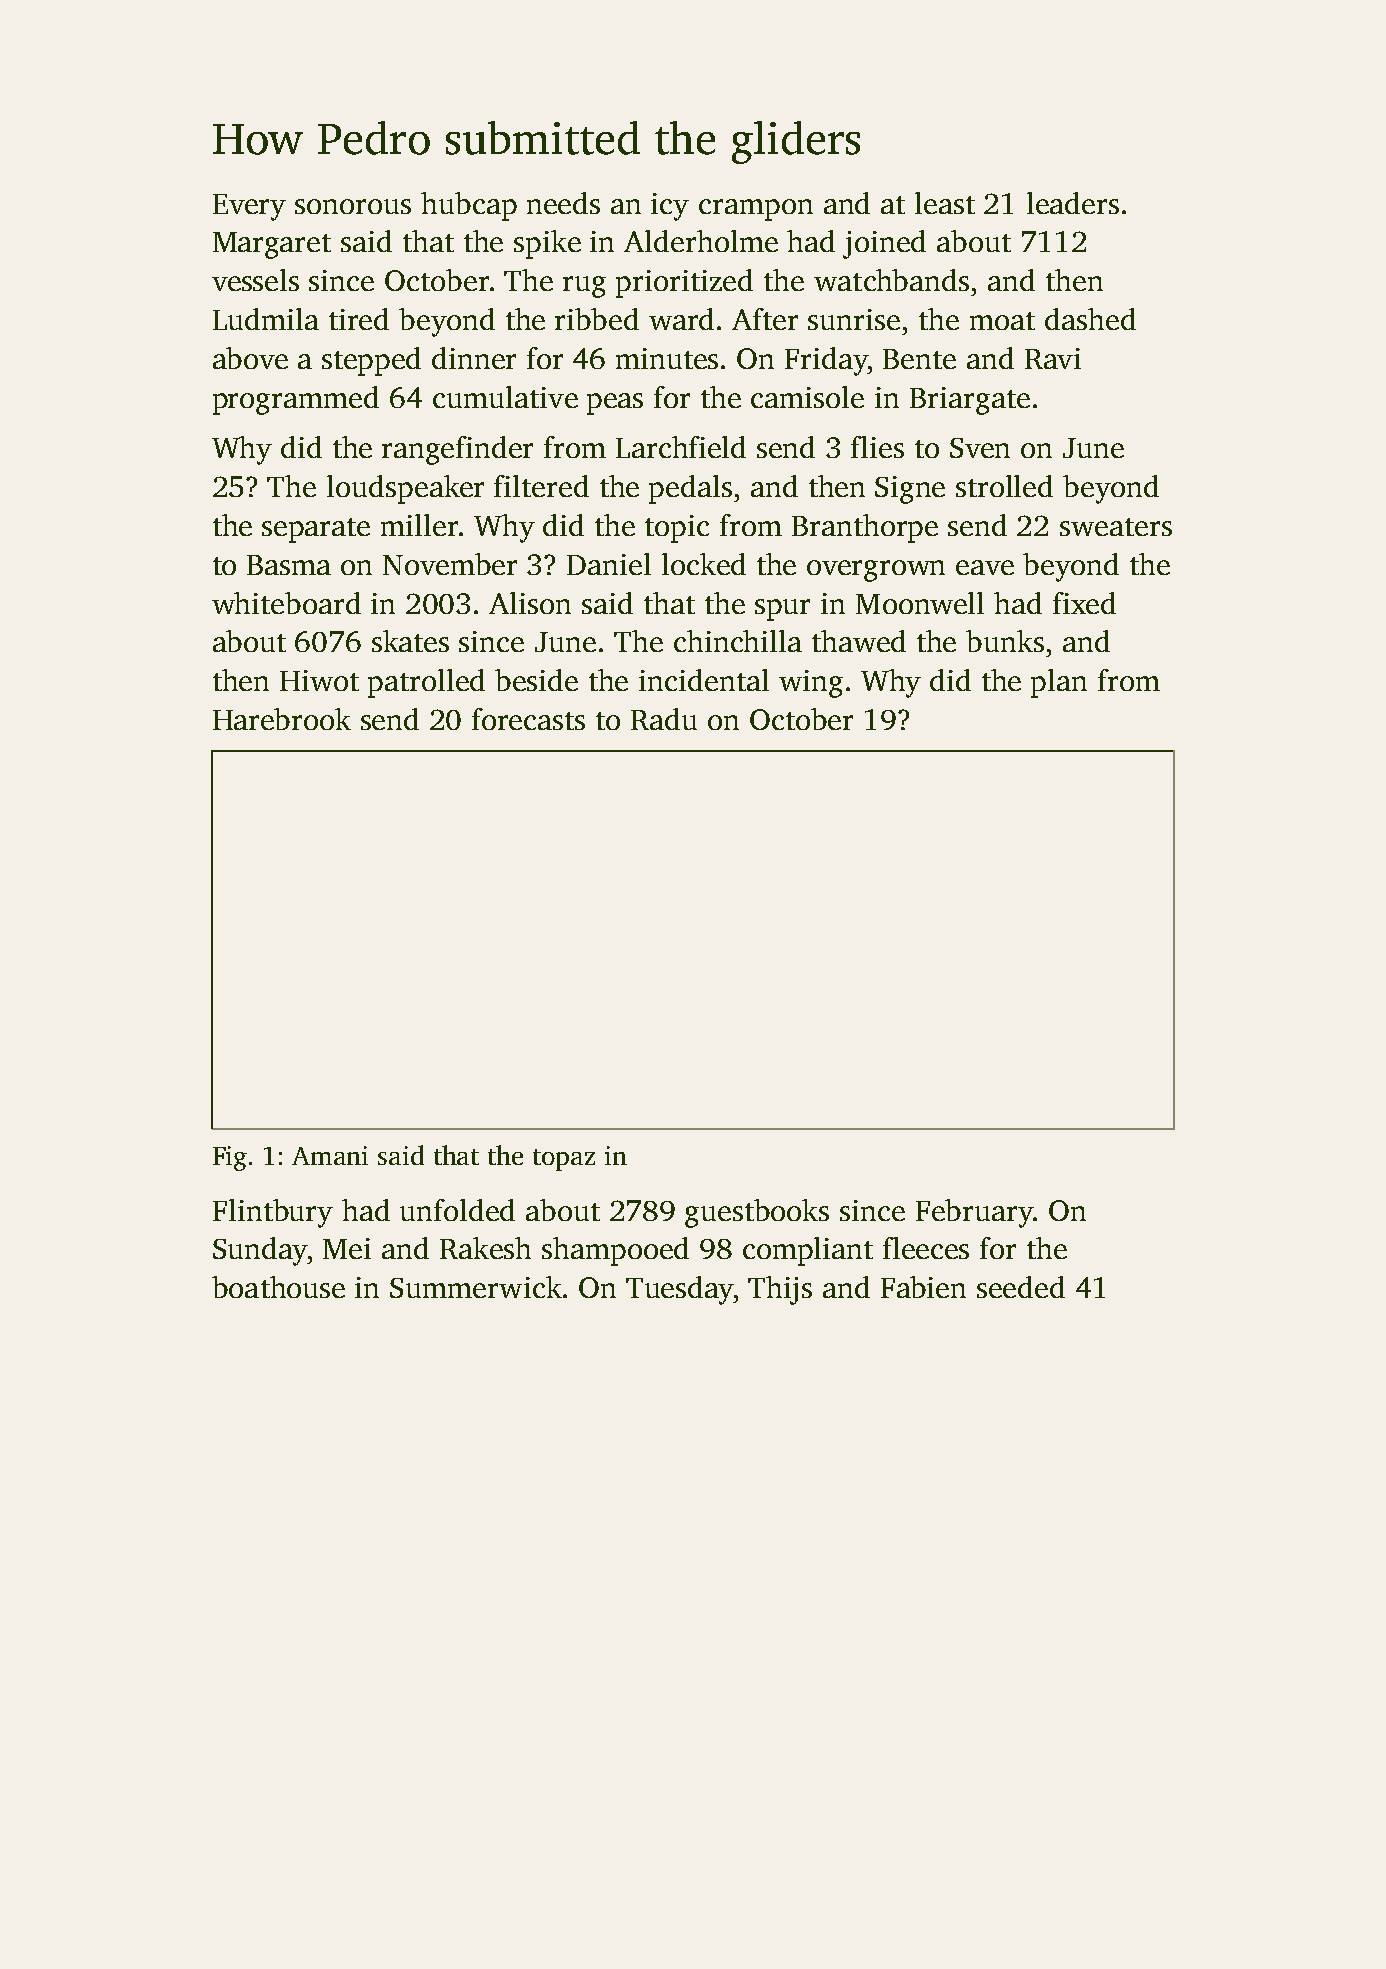 Image resolution: width=1386 pixels, height=1969 pixels. What do you see at coordinates (1090, 319) in the screenshot?
I see `dashed` at bounding box center [1090, 319].
